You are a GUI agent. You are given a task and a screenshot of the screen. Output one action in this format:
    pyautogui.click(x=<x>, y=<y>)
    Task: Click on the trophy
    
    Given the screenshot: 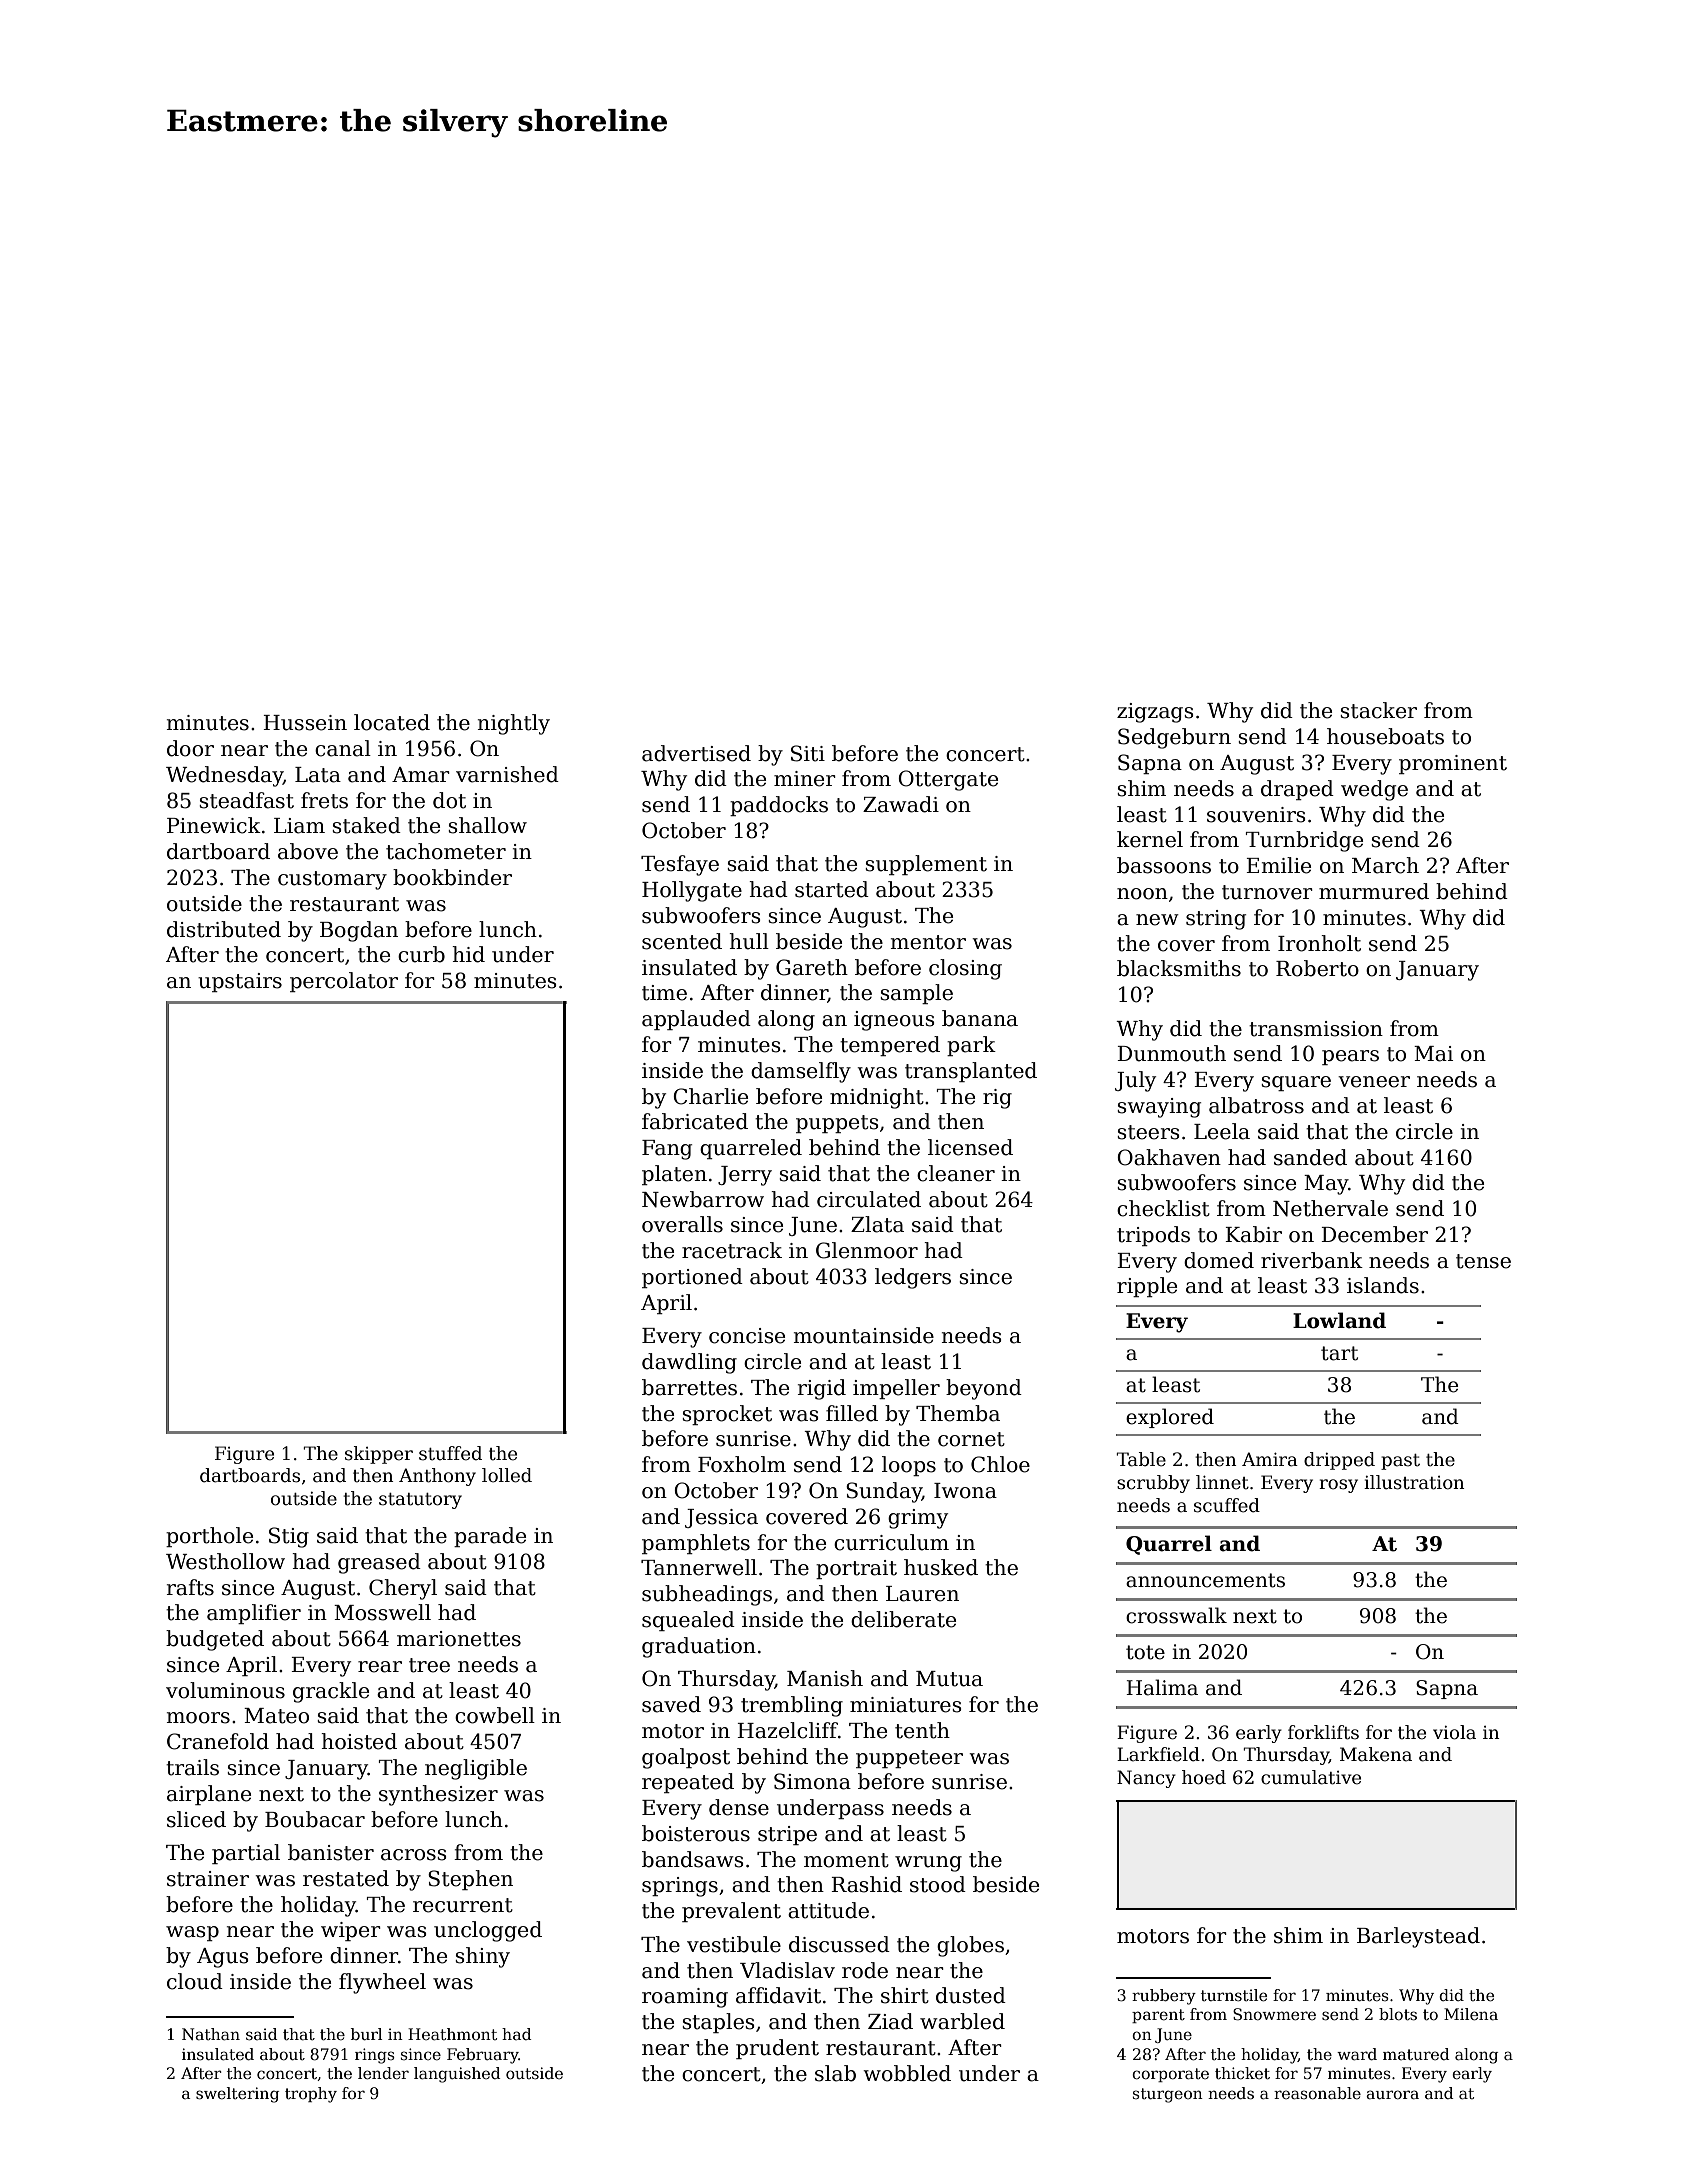 What is the action you would take?
    pyautogui.click(x=311, y=2095)
